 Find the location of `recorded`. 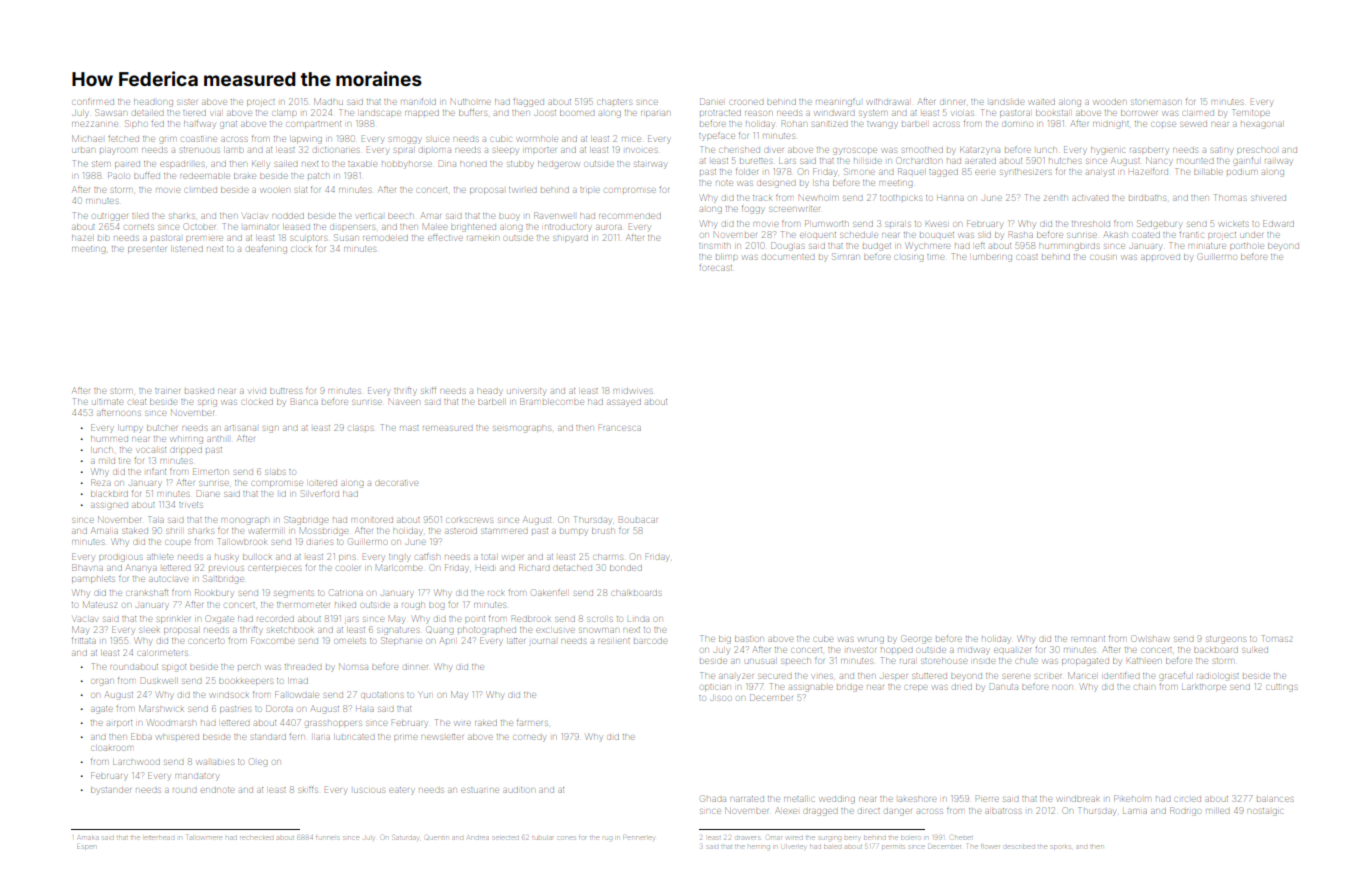

recorded is located at coordinates (275, 619).
